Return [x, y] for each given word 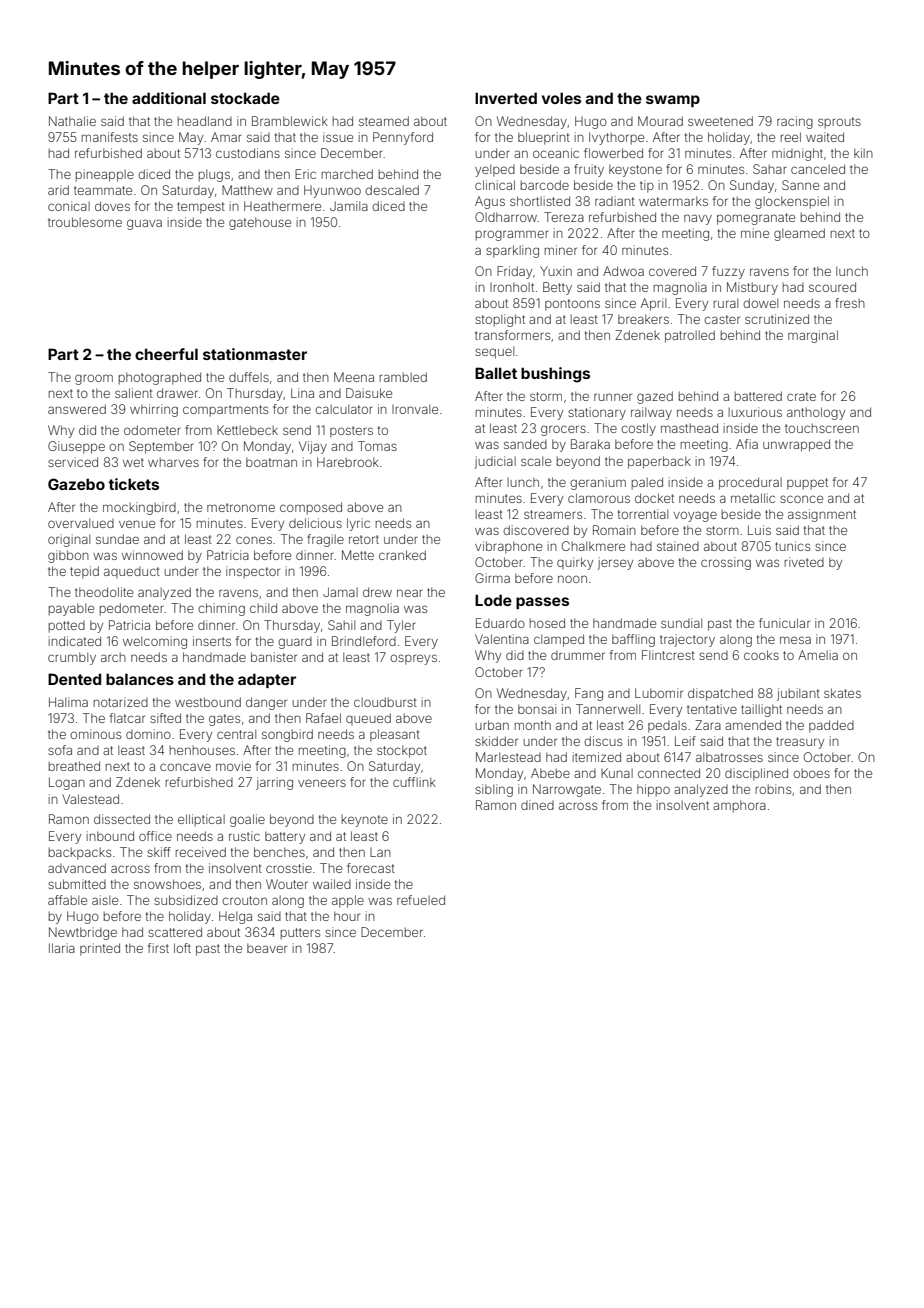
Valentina [502, 639]
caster [722, 319]
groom [94, 379]
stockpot [402, 751]
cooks [761, 655]
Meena [354, 377]
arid [58, 190]
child [263, 608]
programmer [512, 235]
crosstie [289, 868]
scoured [832, 287]
